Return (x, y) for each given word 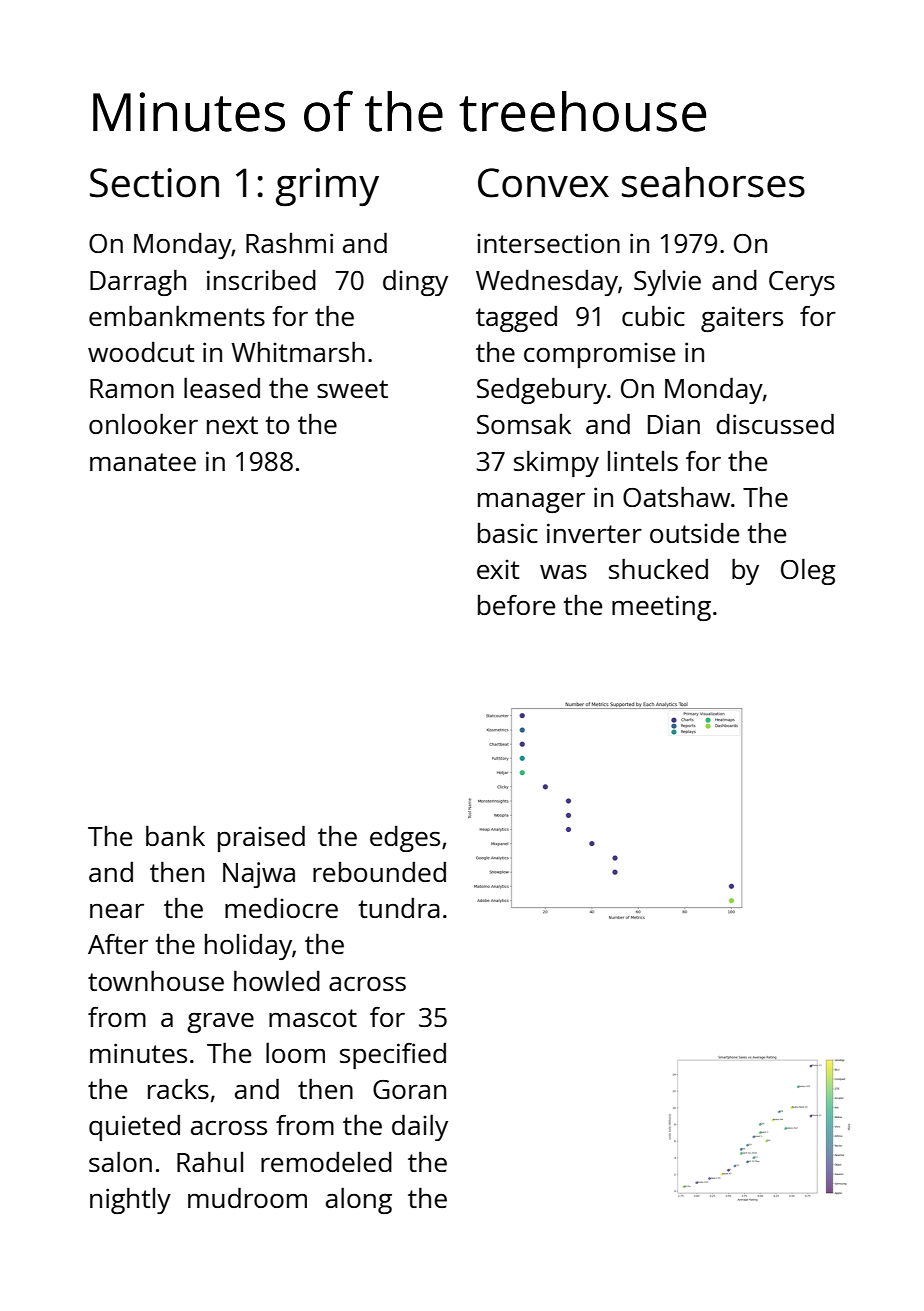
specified (393, 1055)
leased (222, 387)
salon (120, 1161)
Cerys (802, 283)
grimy (327, 187)
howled (277, 980)
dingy (415, 282)
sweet (352, 389)
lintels (643, 461)
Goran (409, 1089)
